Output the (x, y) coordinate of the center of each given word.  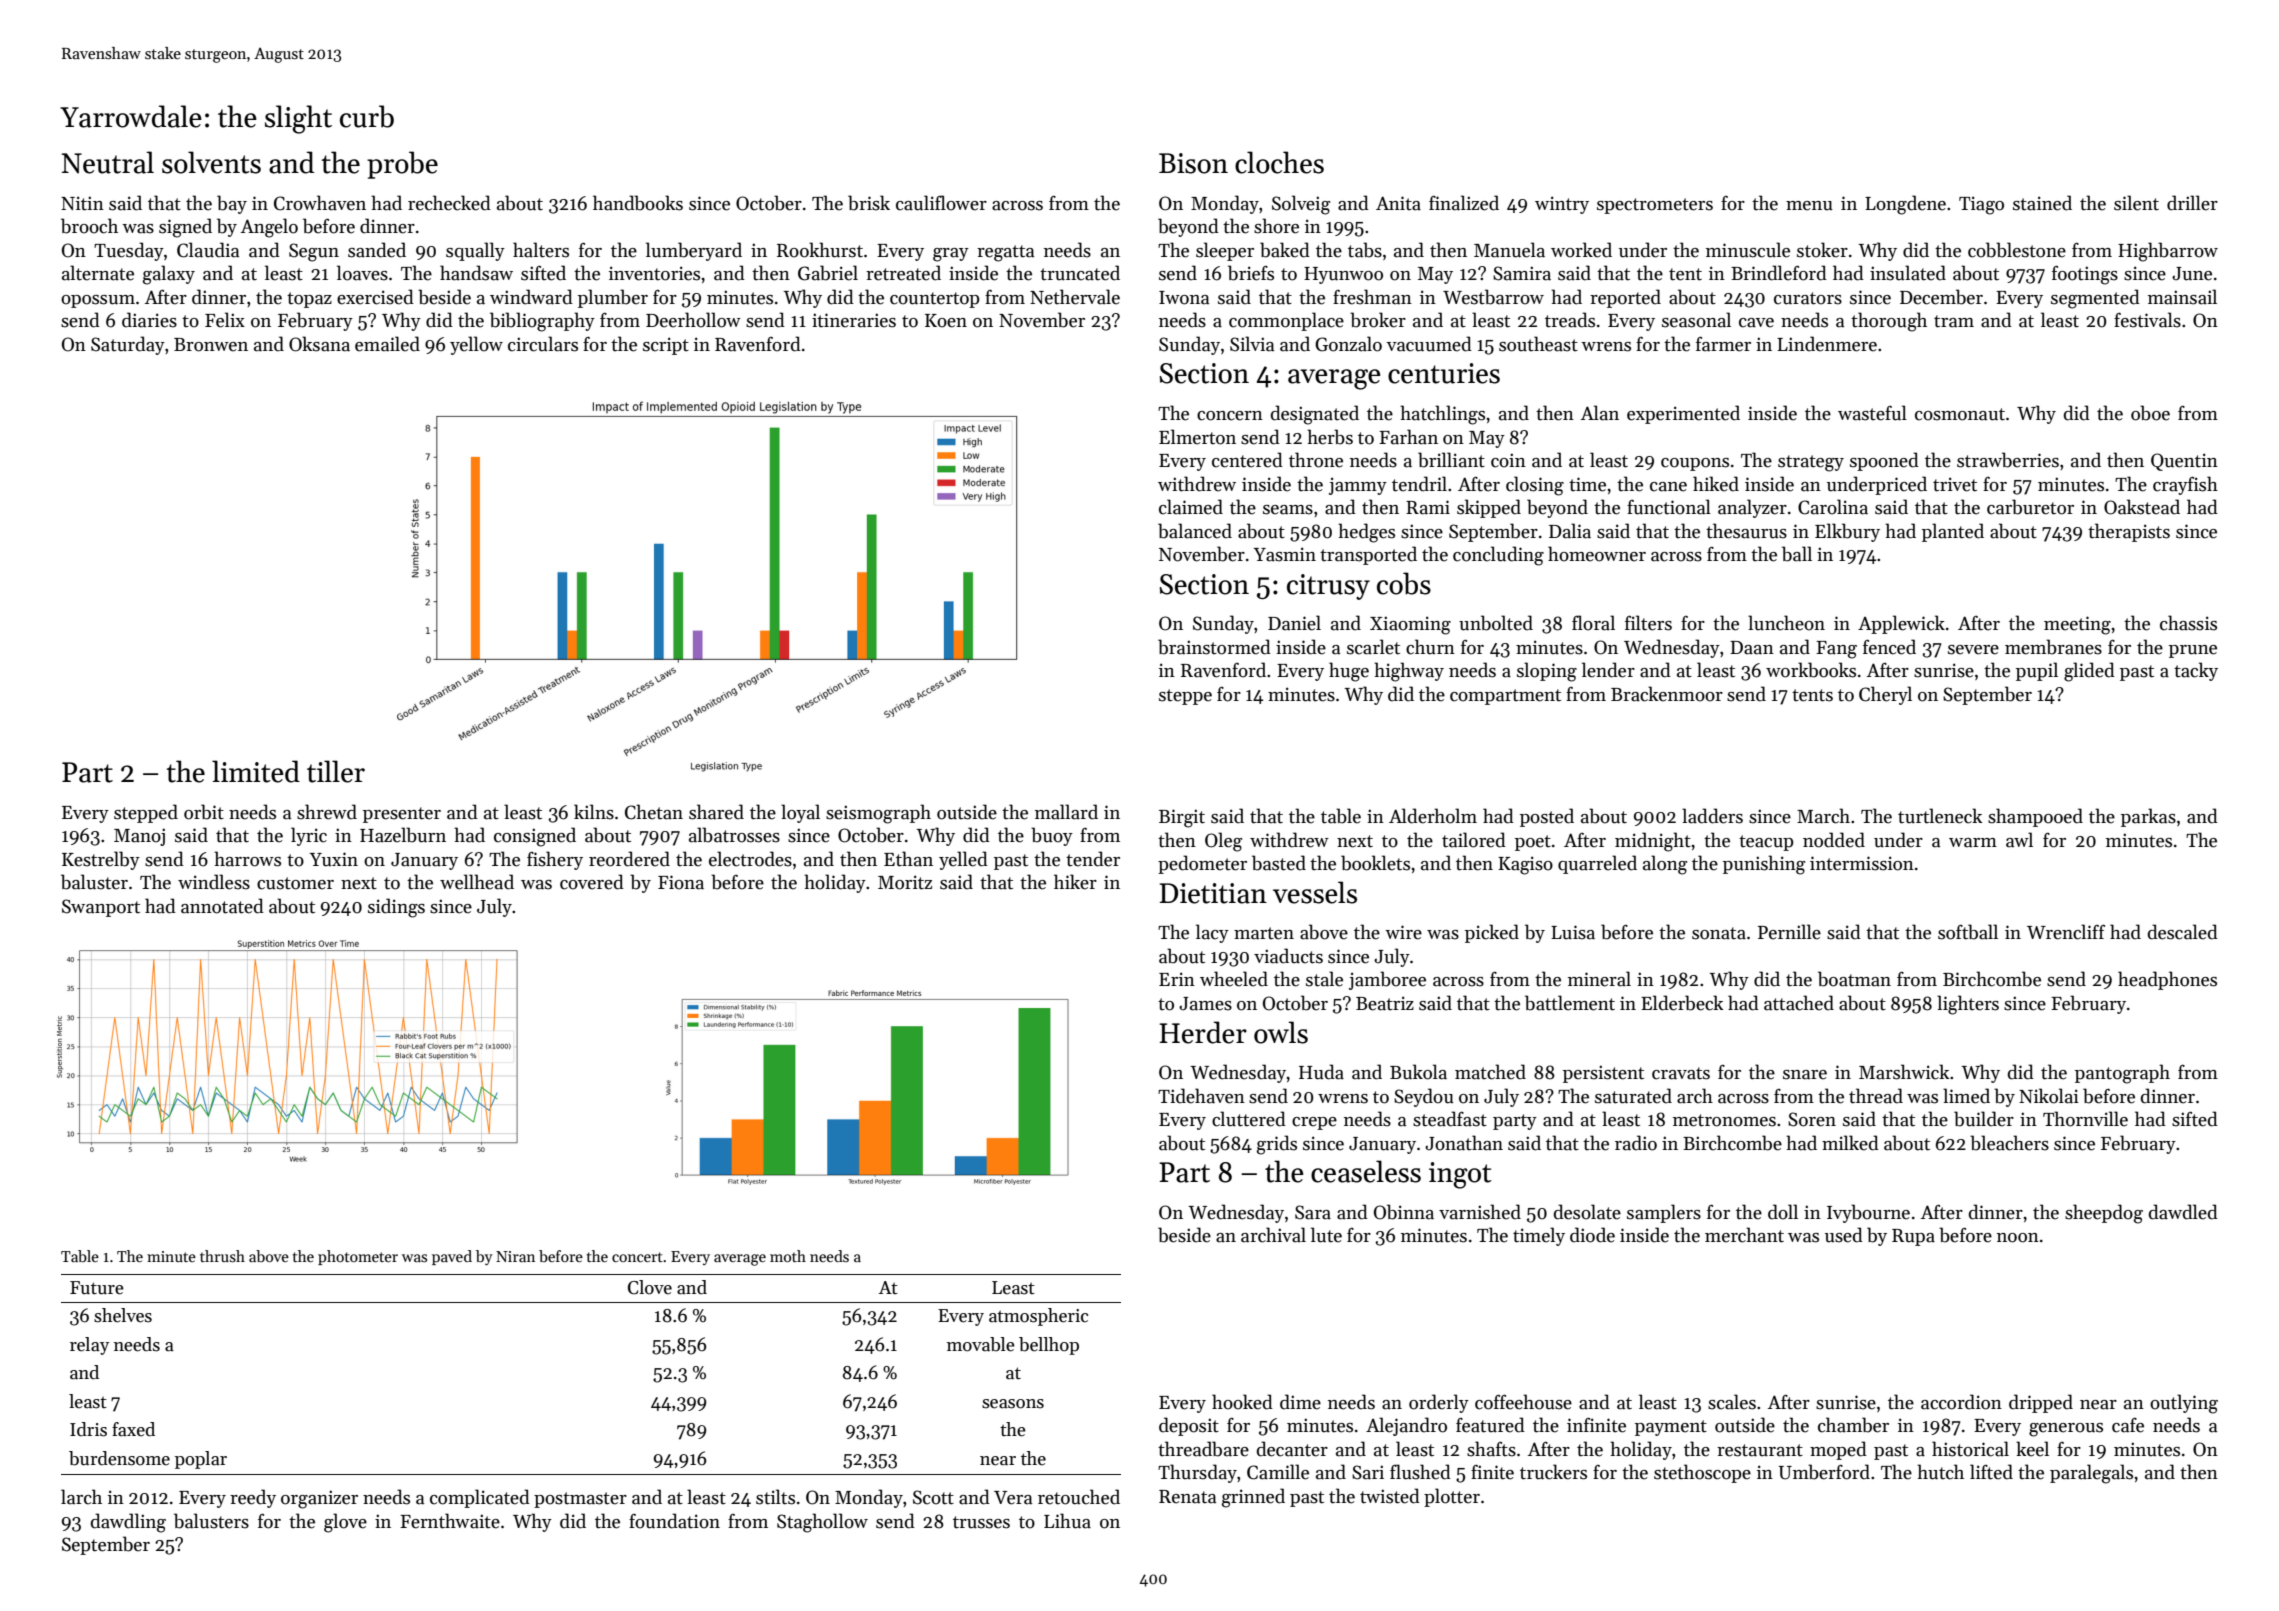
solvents (211, 162)
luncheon (1786, 623)
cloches (1279, 162)
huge (1349, 672)
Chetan (654, 812)
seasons (1013, 1404)
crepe (1314, 1123)
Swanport (101, 908)
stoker (1822, 250)
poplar (201, 1460)
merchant (1744, 1235)
